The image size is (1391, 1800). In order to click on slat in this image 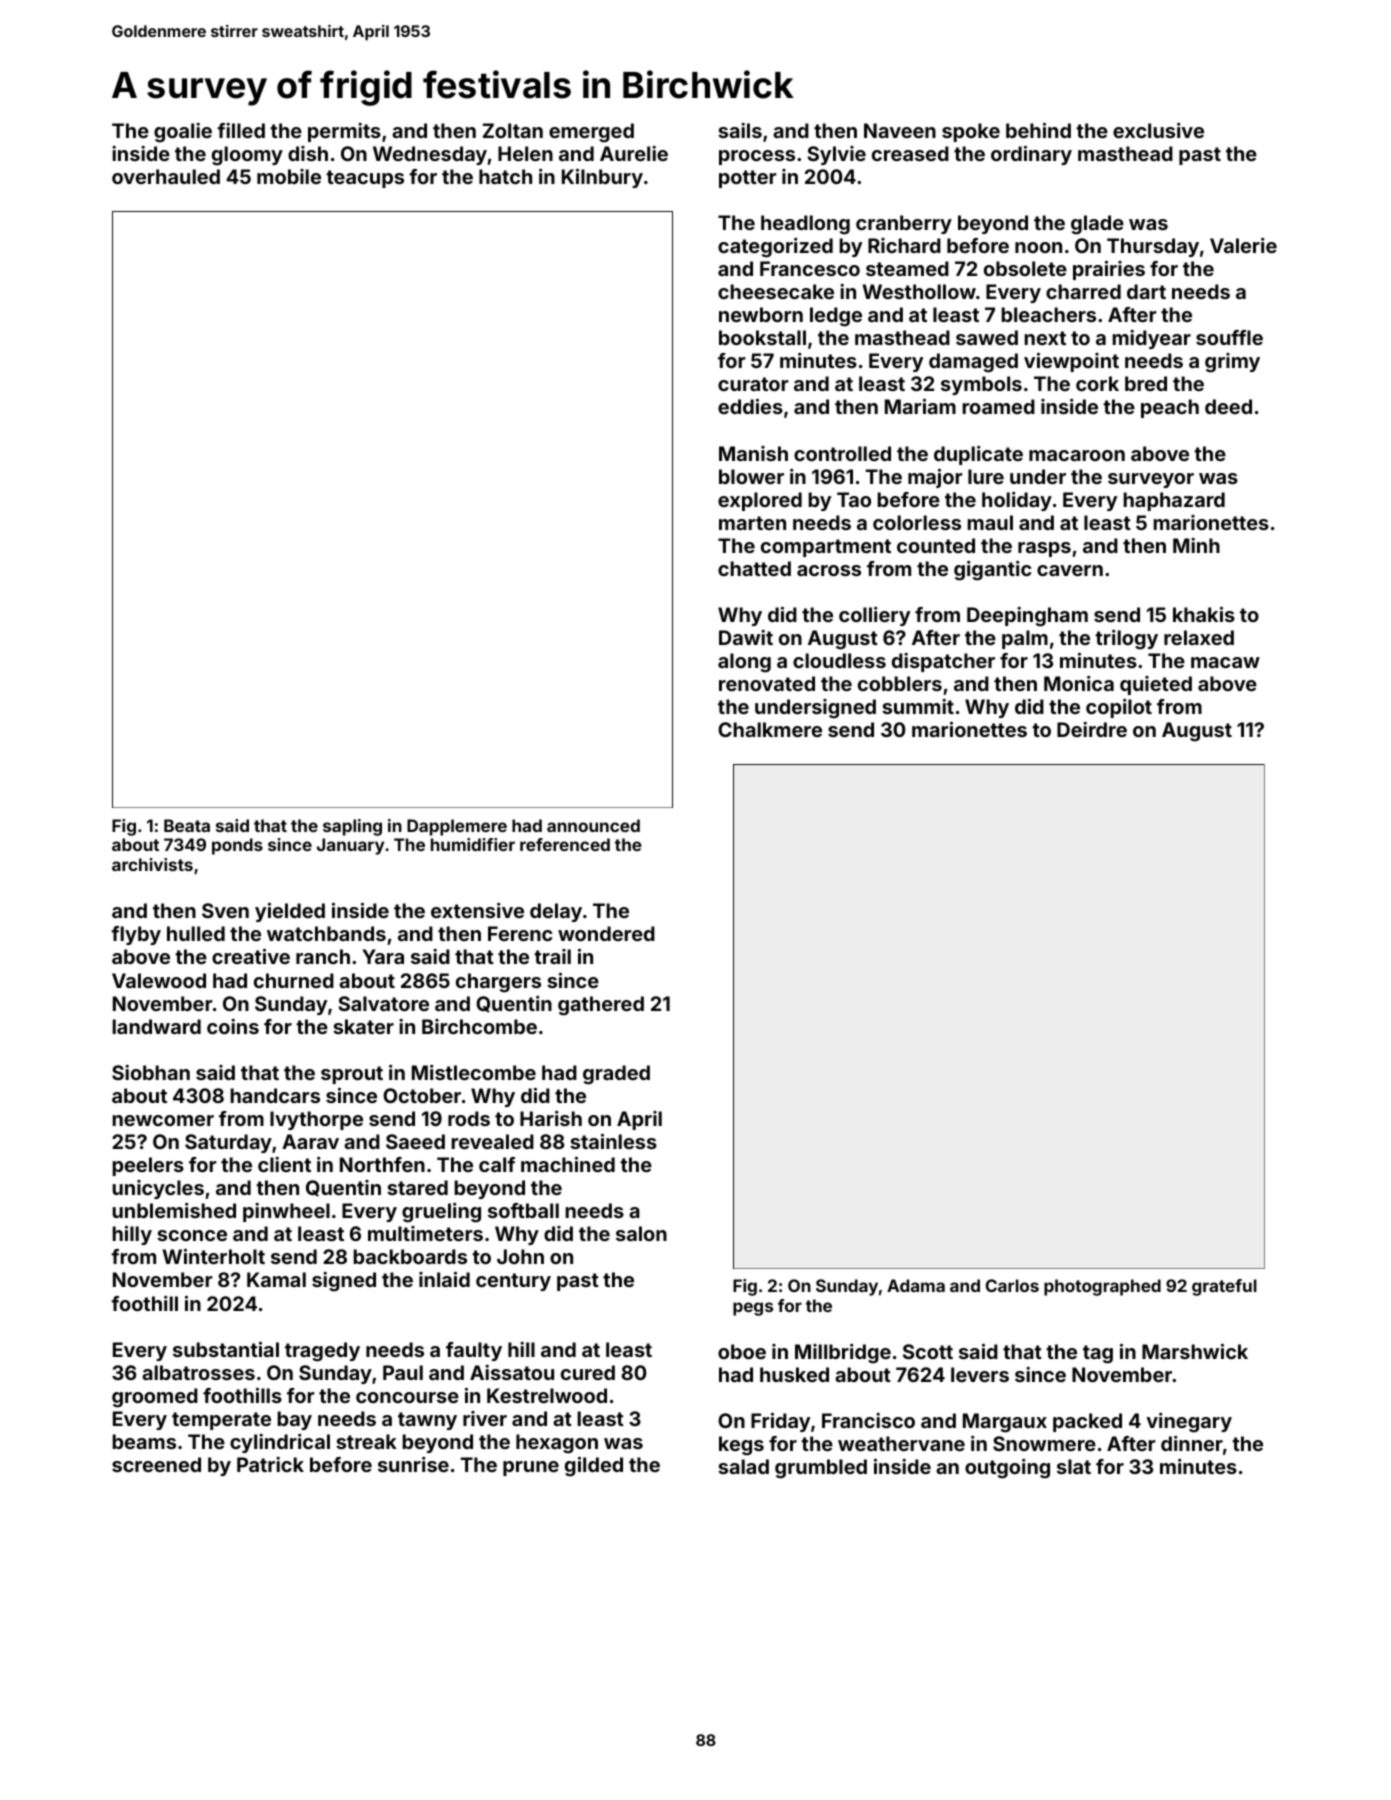, I will do `click(1074, 1466)`.
